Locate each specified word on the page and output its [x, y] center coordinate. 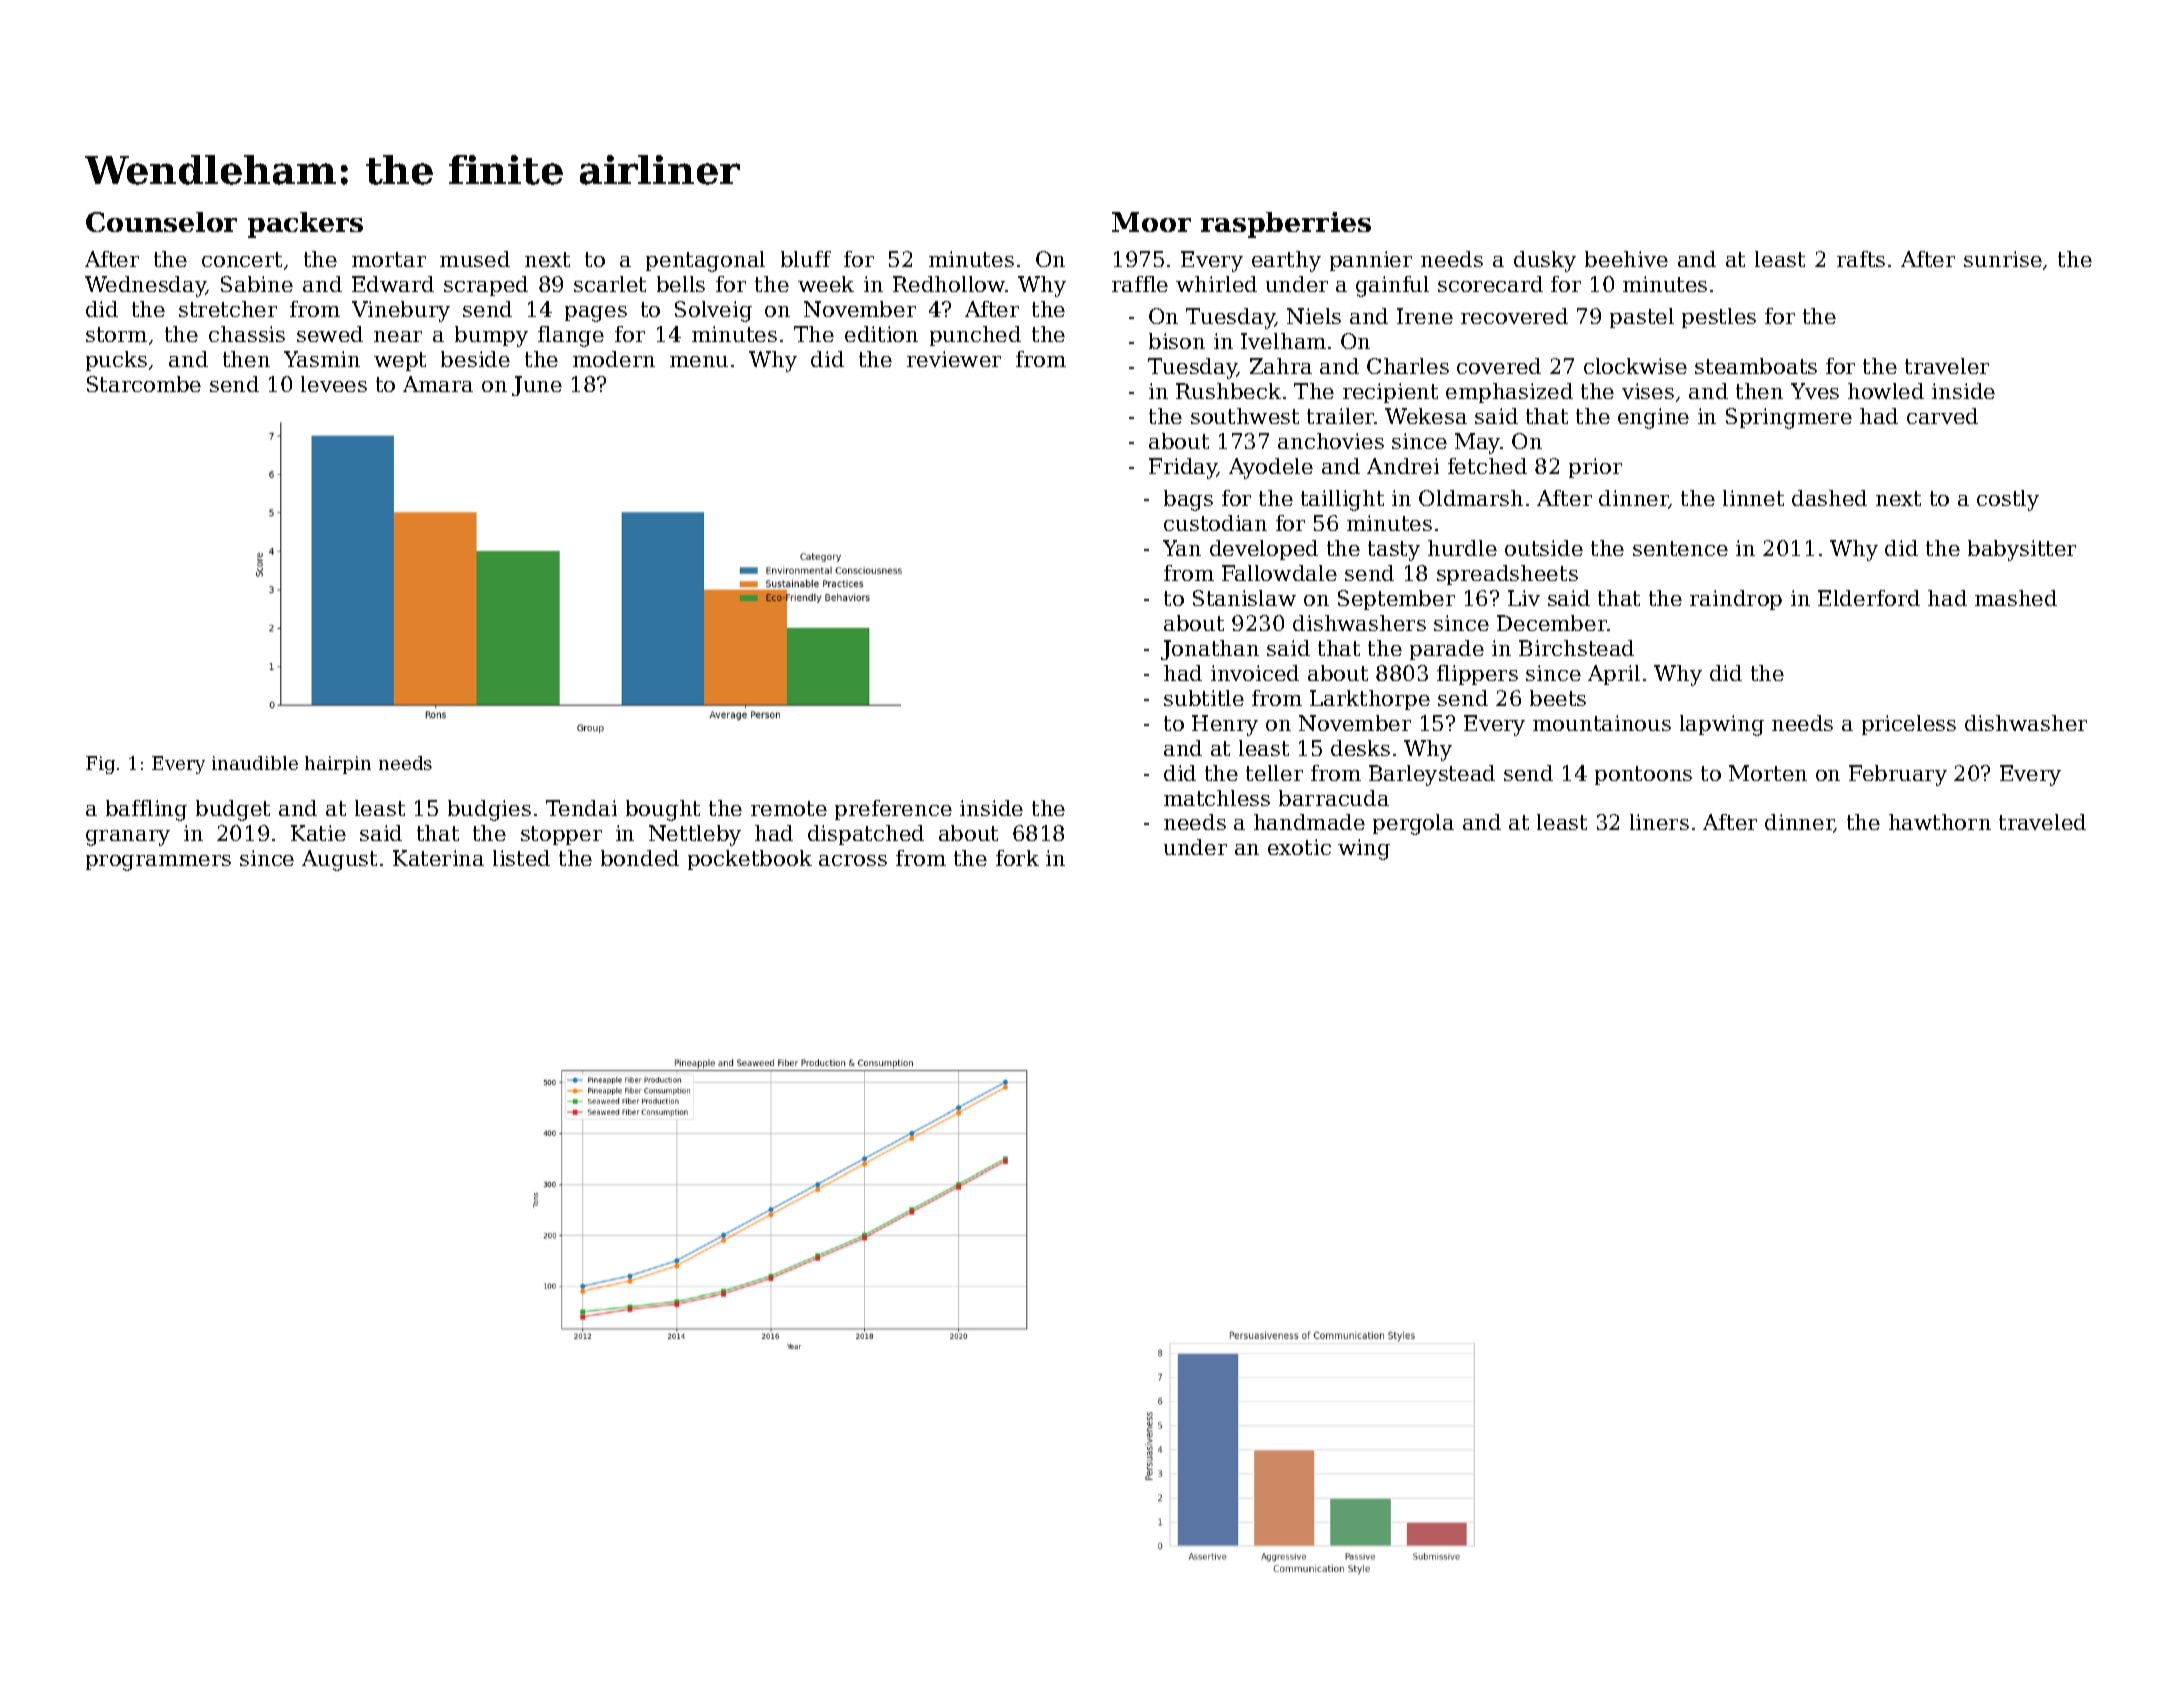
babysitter [2022, 550]
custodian [1215, 523]
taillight [1342, 500]
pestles [1719, 318]
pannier [1371, 261]
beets [1558, 698]
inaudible [255, 763]
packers [305, 225]
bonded [640, 858]
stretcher [228, 309]
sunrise [2003, 259]
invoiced [1255, 673]
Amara [438, 384]
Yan [1182, 548]
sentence [1680, 548]
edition [881, 334]
